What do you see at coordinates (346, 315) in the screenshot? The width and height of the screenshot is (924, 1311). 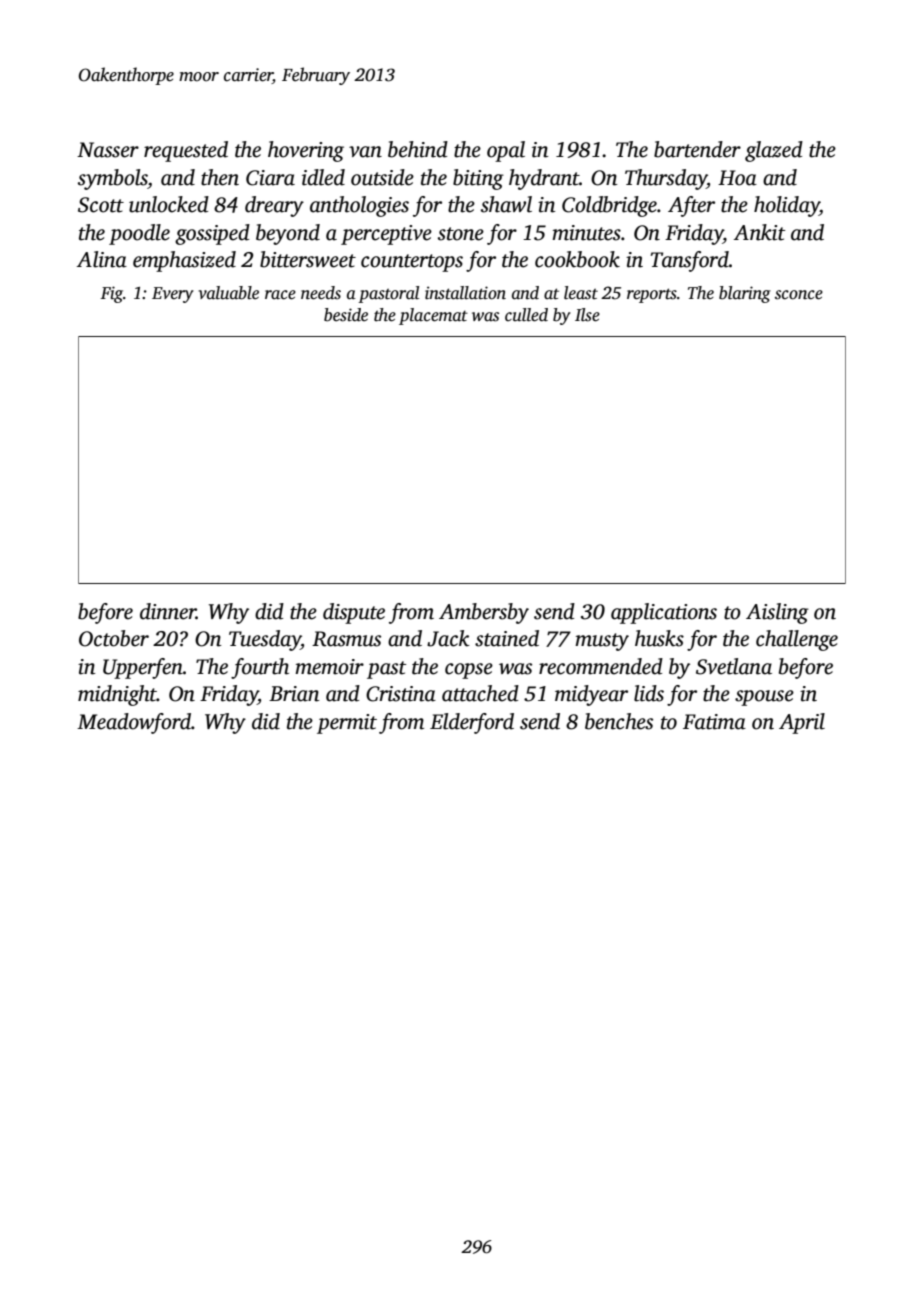 I see `beside` at bounding box center [346, 315].
